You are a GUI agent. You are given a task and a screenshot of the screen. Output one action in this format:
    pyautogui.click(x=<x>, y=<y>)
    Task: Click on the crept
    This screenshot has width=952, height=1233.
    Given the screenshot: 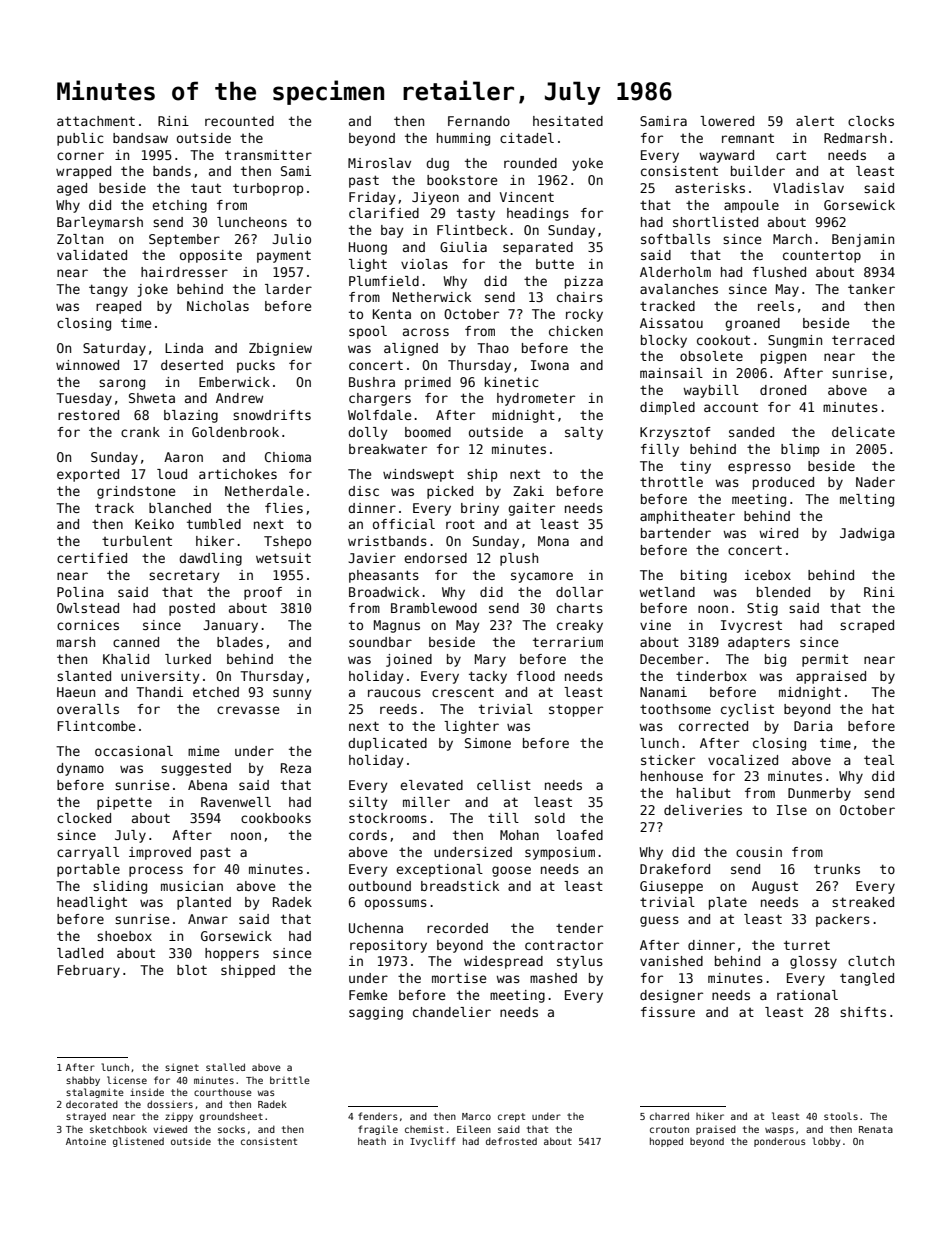 What is the action you would take?
    pyautogui.click(x=511, y=1117)
